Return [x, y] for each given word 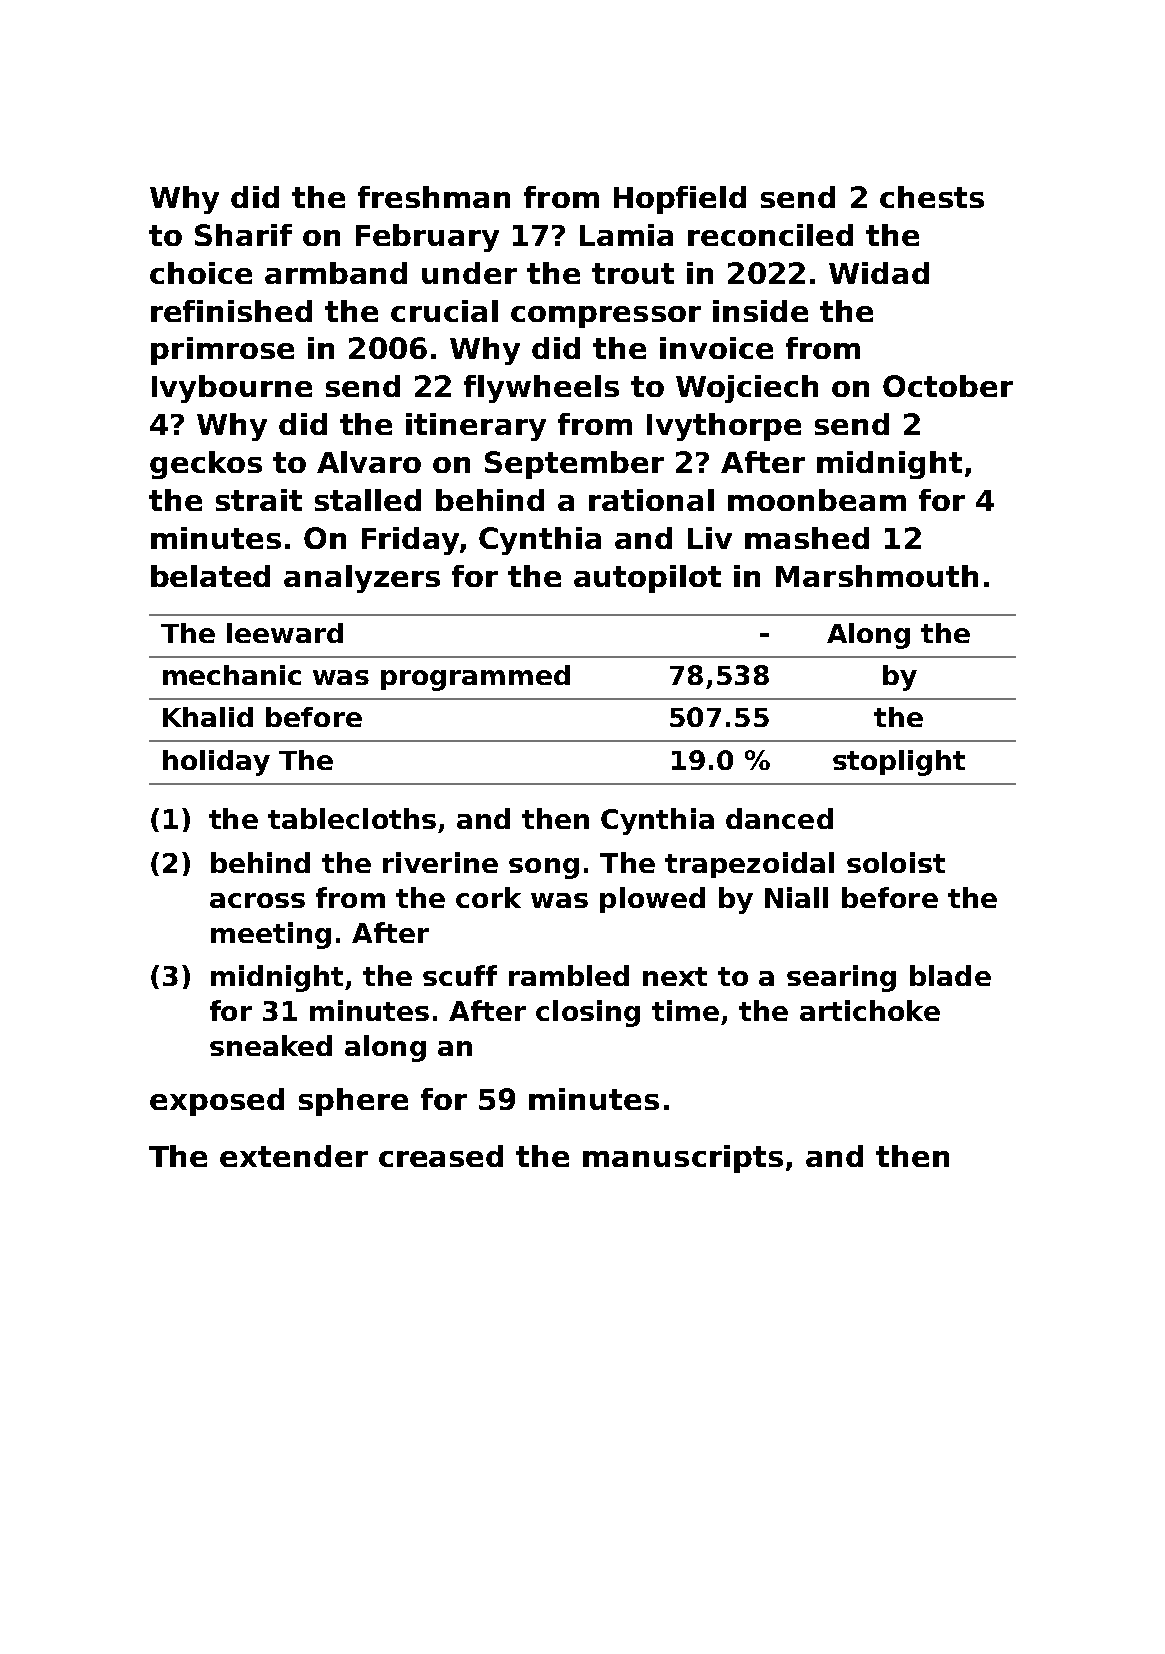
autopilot [647, 579]
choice [201, 273]
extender [294, 1156]
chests [932, 197]
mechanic [232, 675]
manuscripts [683, 1159]
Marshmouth [877, 576]
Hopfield [680, 200]
